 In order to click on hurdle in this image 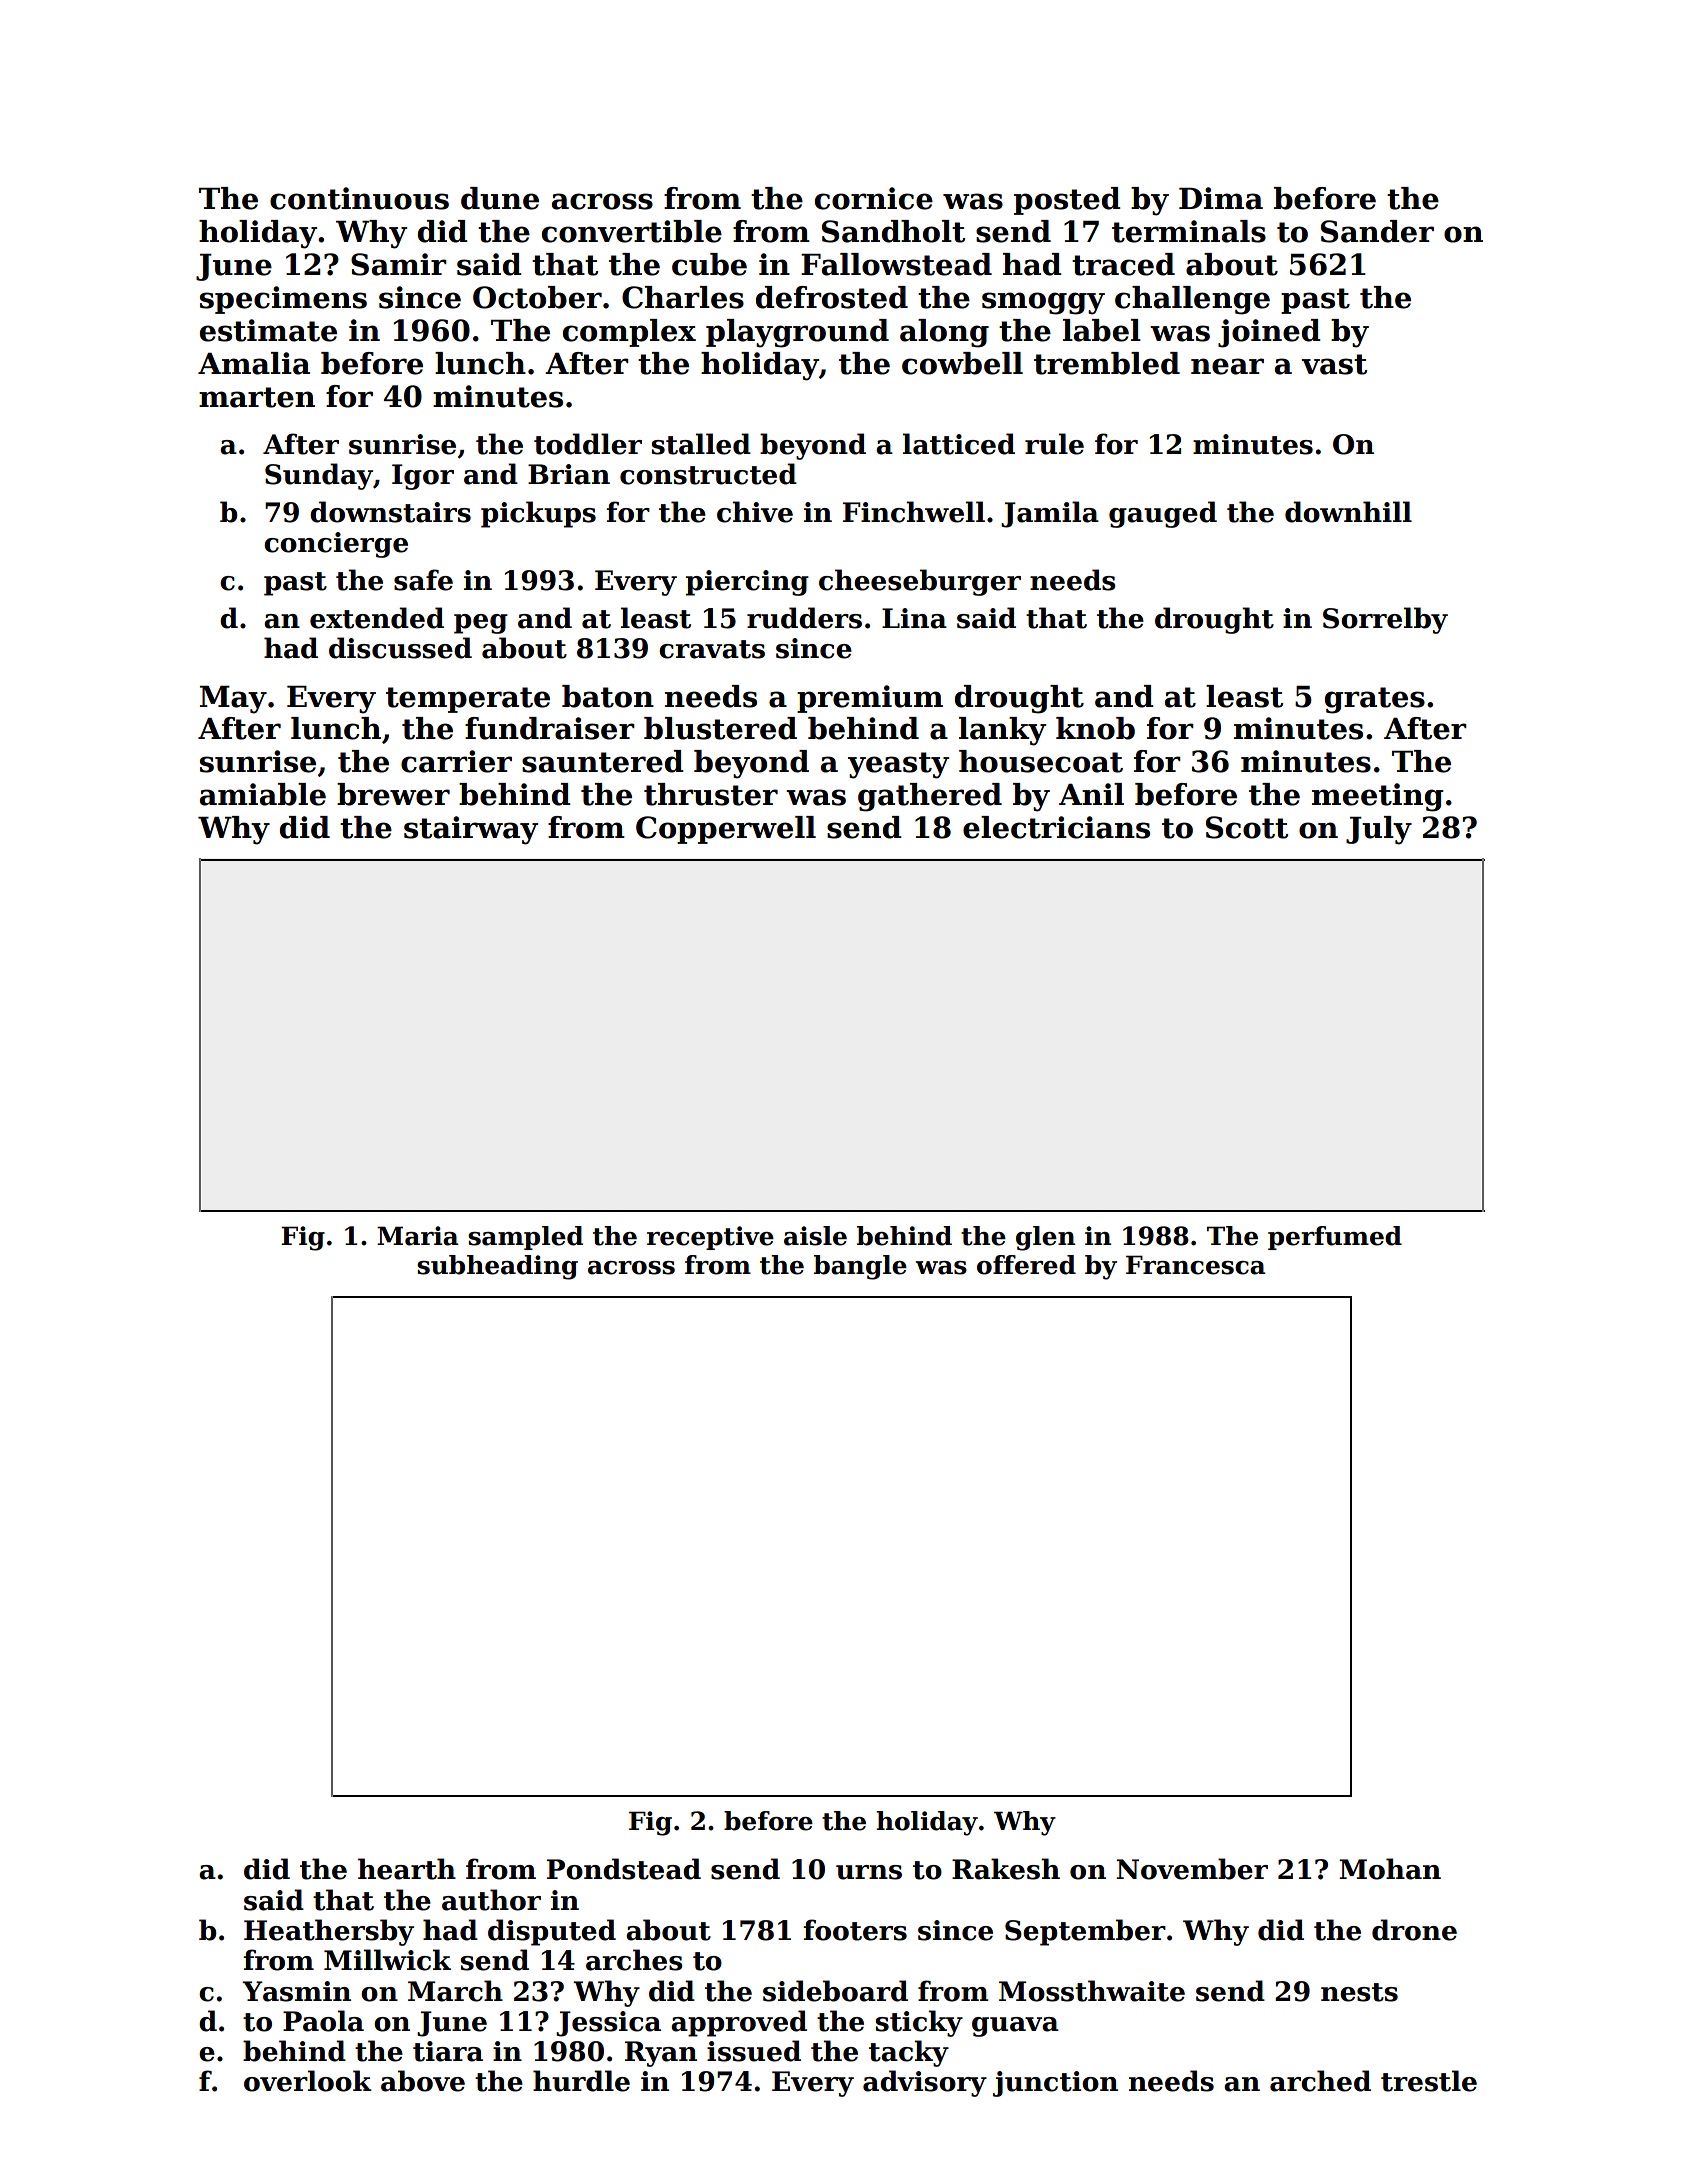, I will do `click(581, 2081)`.
